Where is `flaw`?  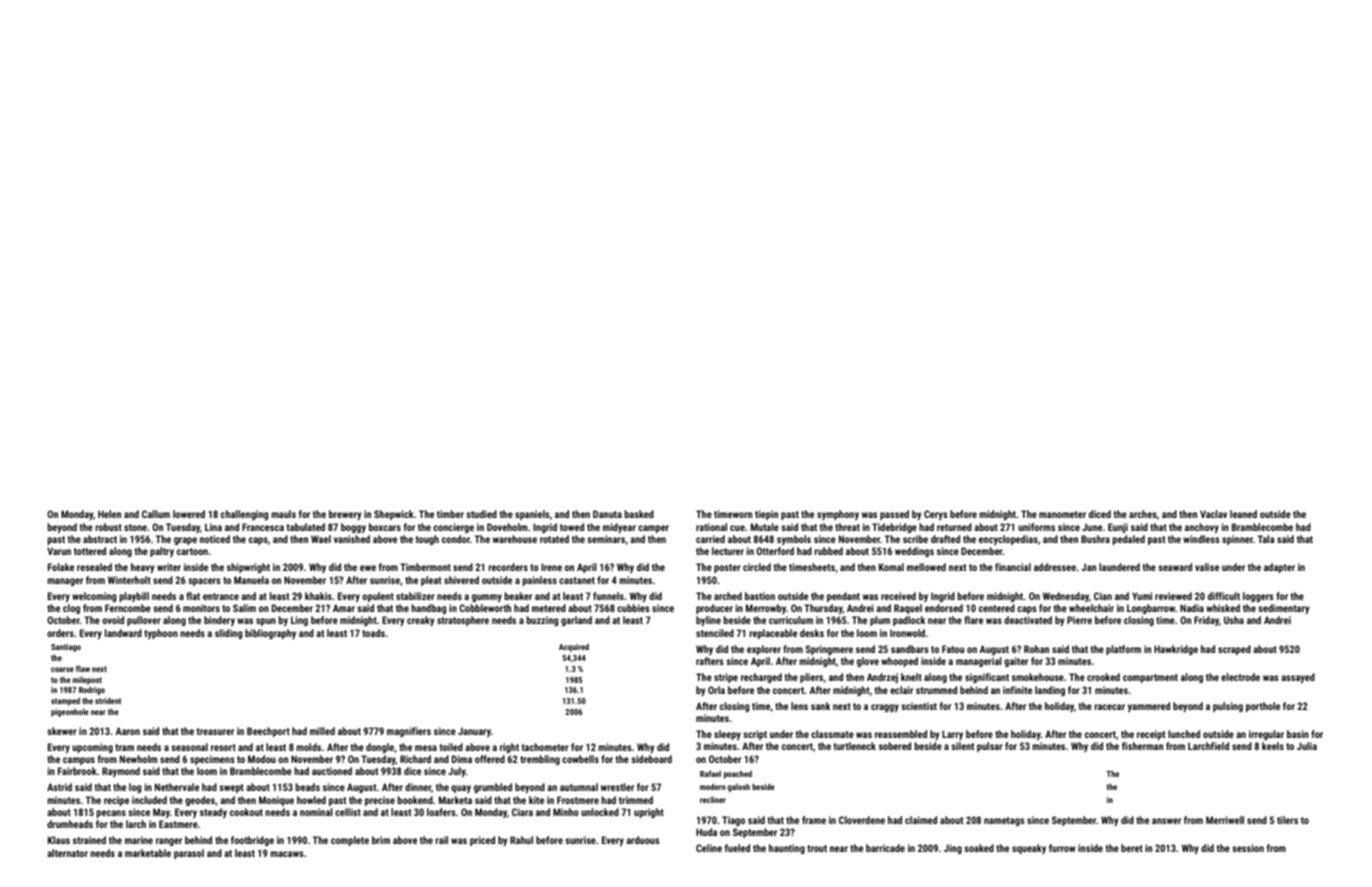
flaw is located at coordinates (83, 668).
